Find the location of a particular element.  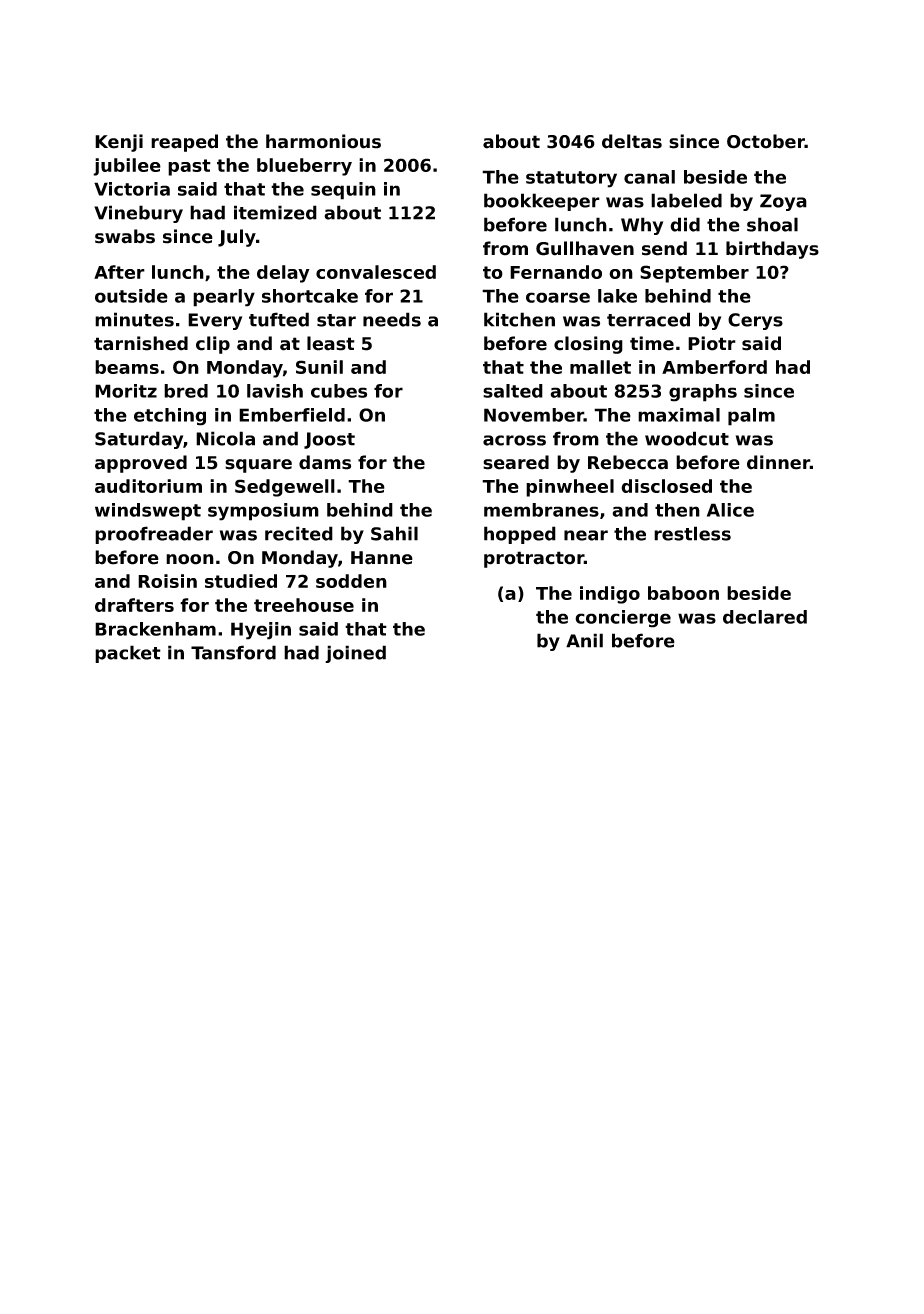

Hyejin is located at coordinates (261, 631).
